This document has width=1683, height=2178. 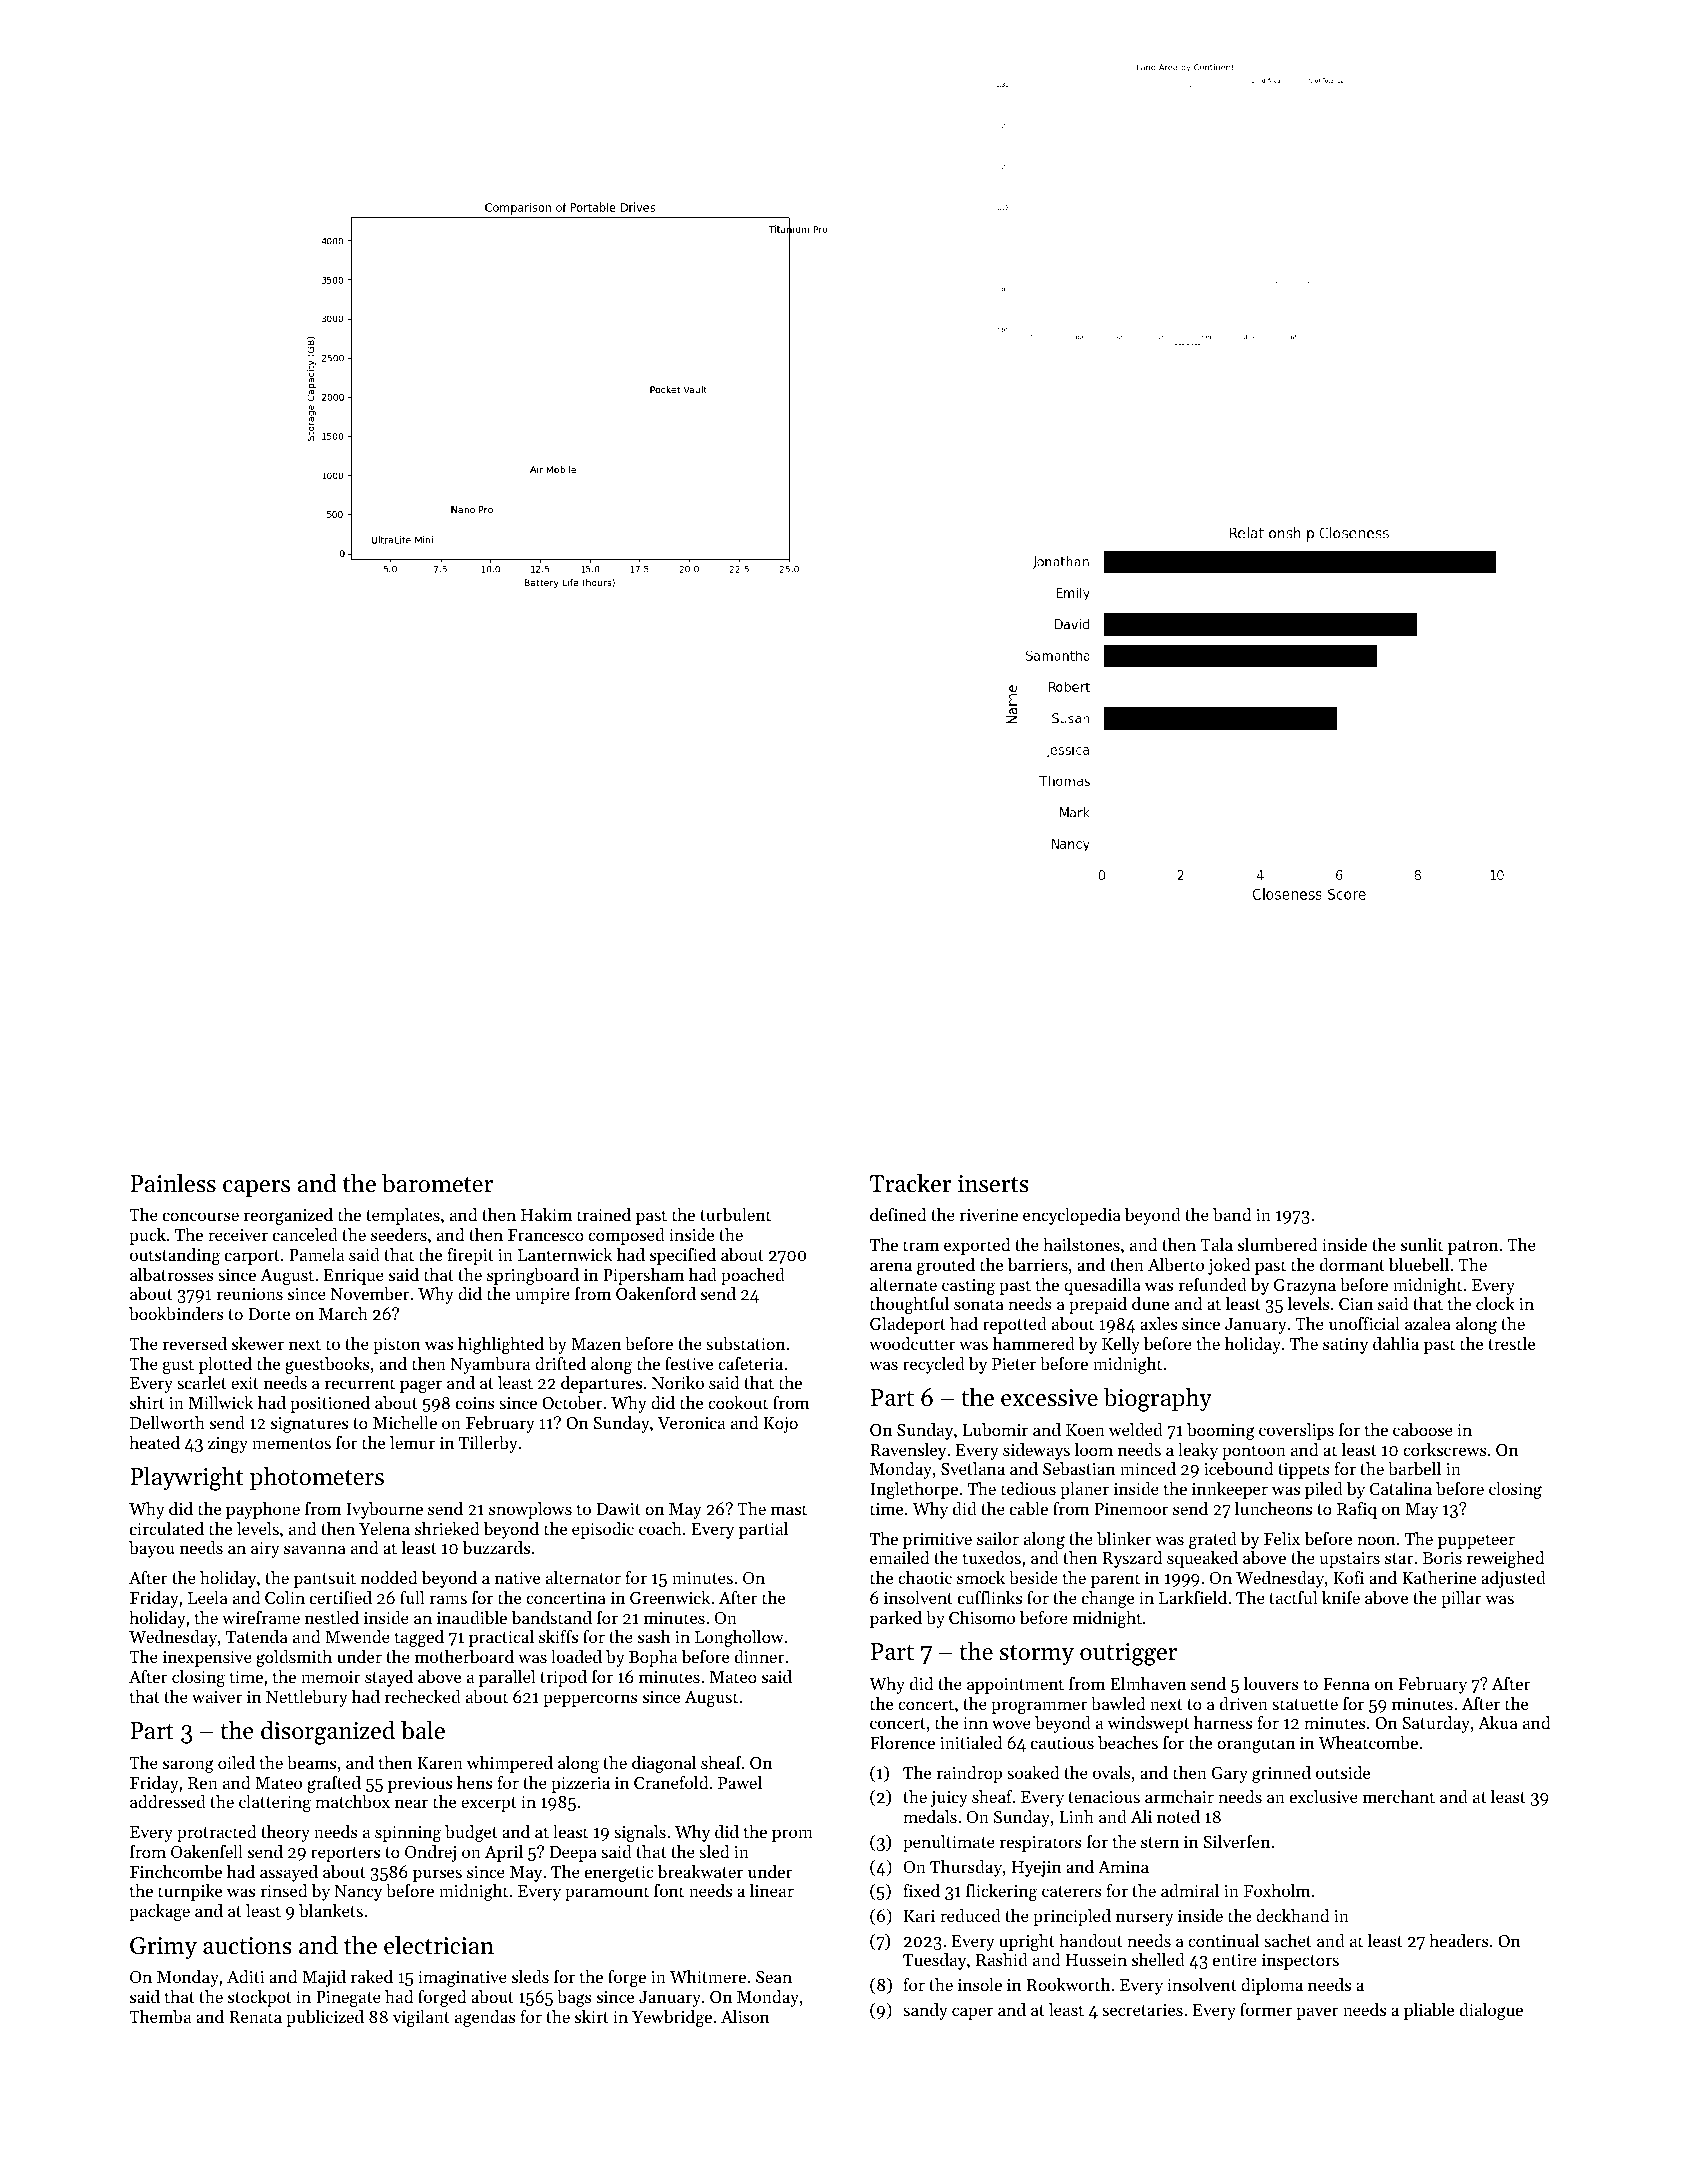 I want to click on Akua, so click(x=1498, y=1722).
